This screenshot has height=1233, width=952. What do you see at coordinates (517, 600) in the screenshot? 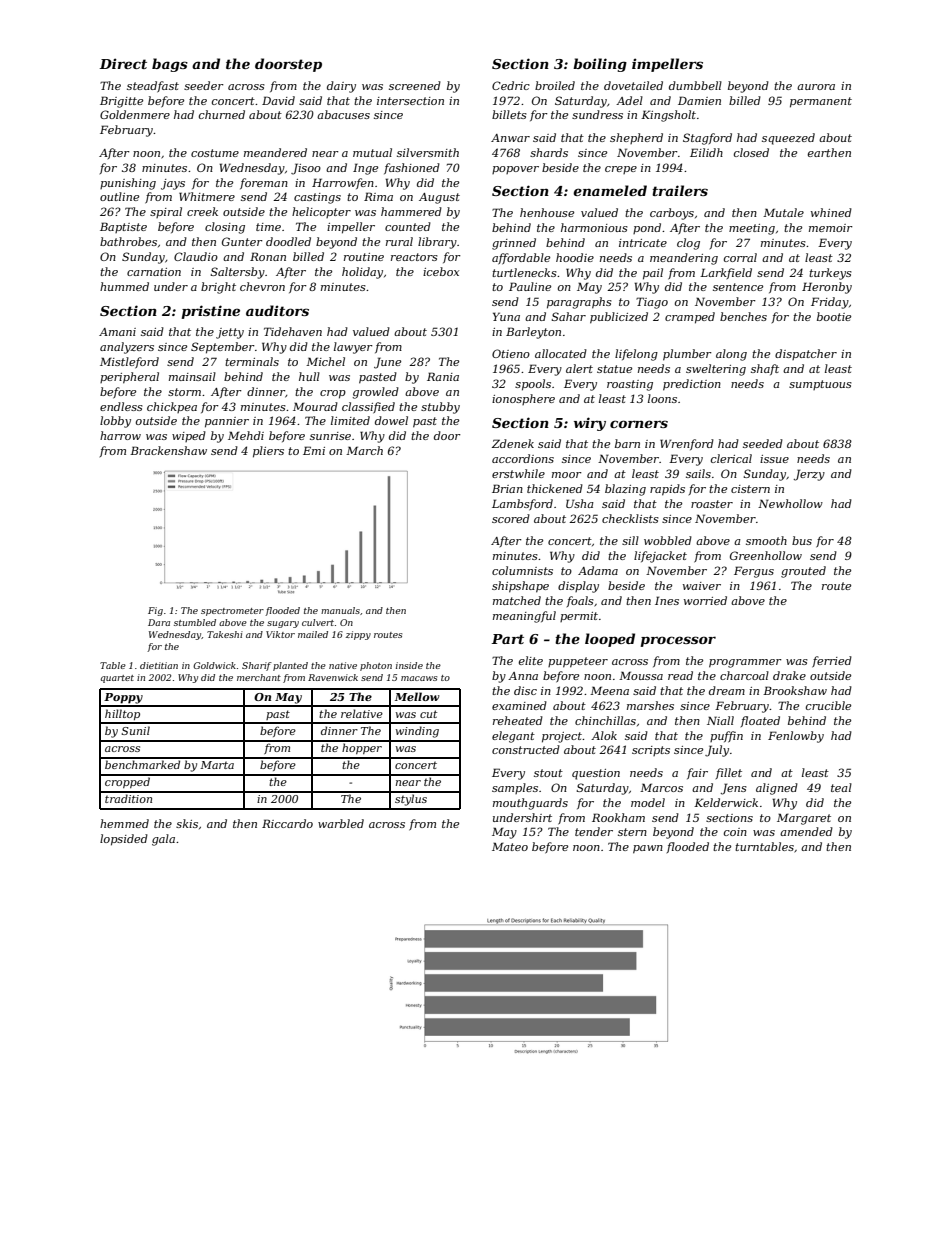
I see `matched` at bounding box center [517, 600].
